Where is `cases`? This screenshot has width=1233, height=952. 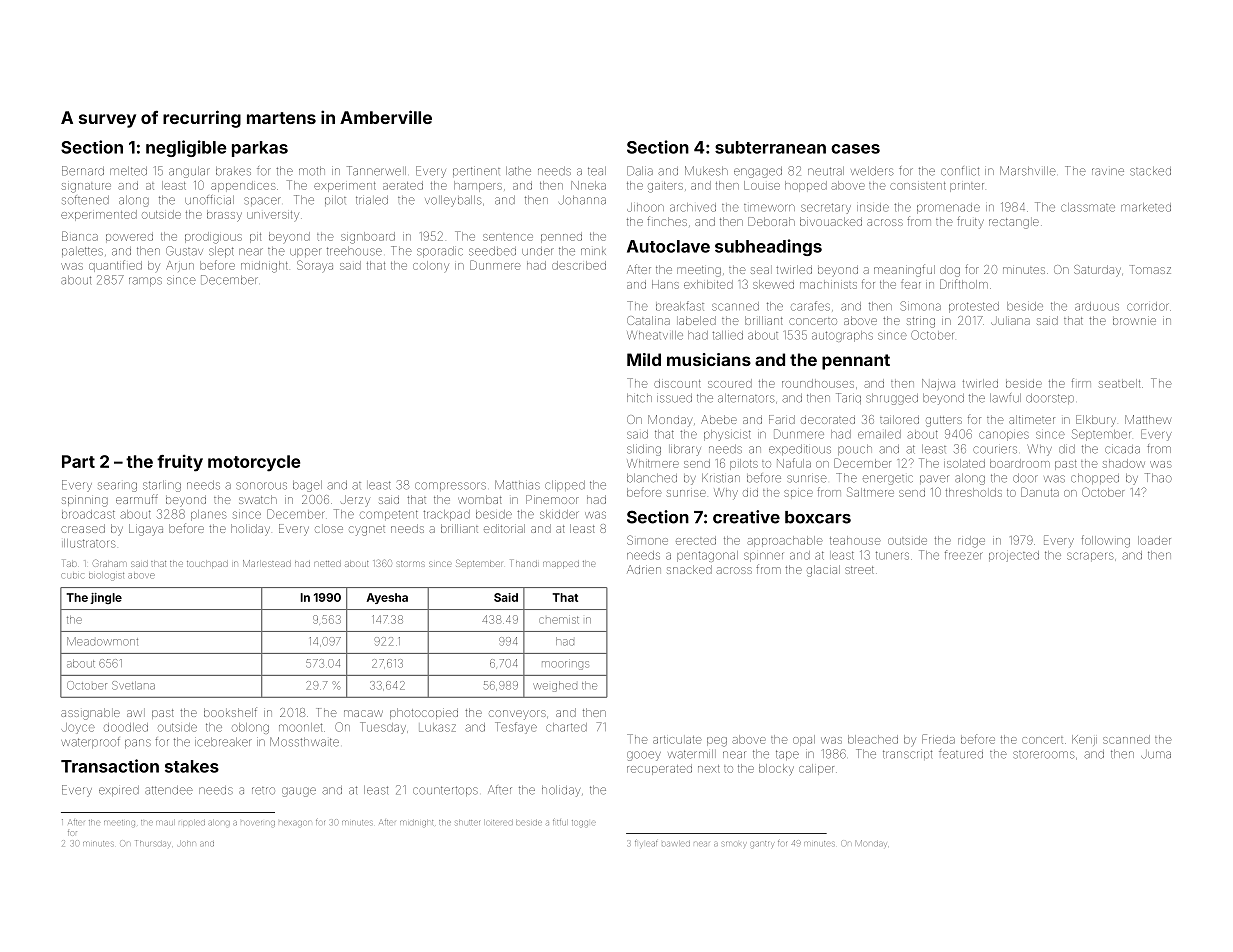 cases is located at coordinates (855, 149).
